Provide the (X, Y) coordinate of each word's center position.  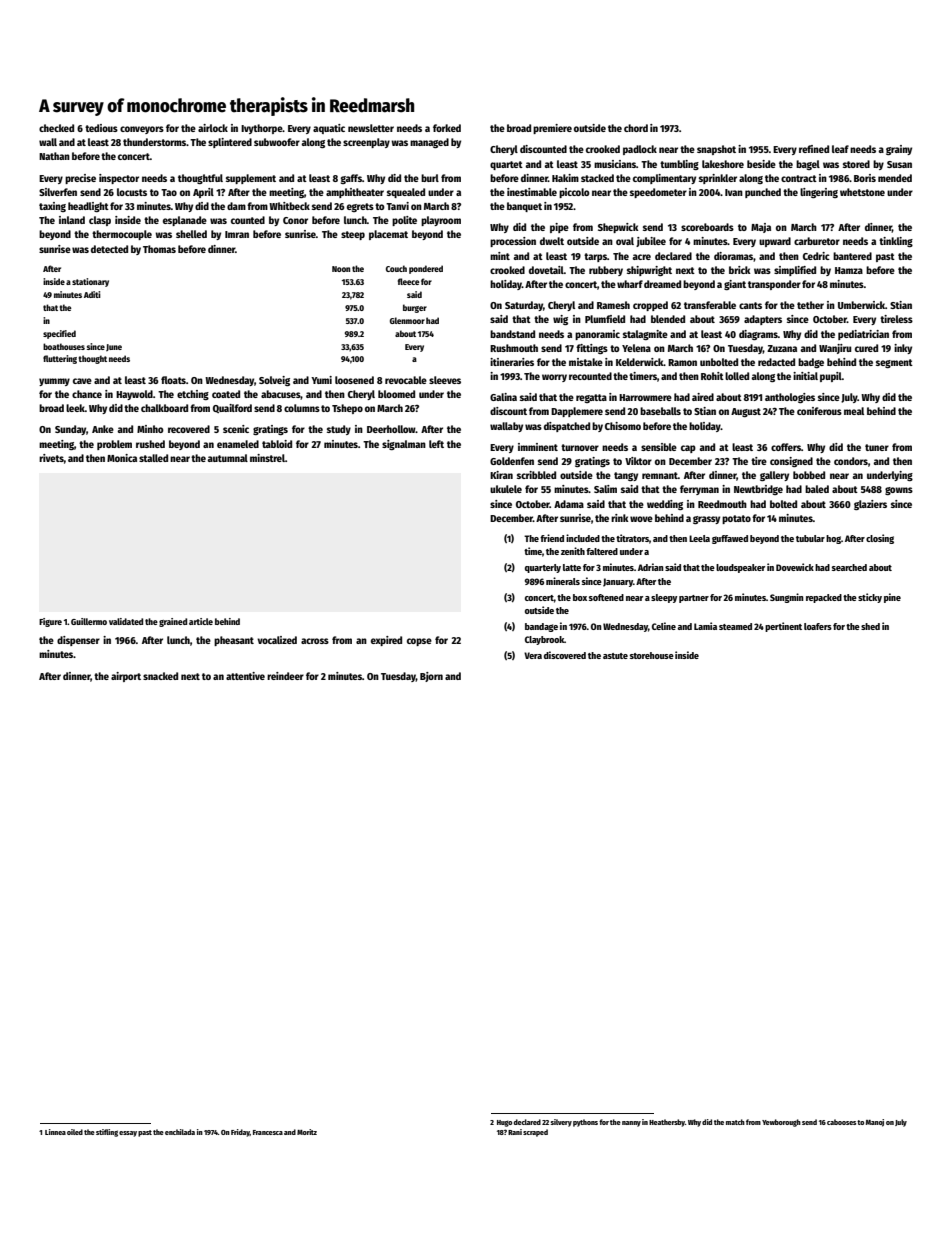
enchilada (180, 1132)
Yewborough (781, 1123)
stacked (597, 178)
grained (173, 622)
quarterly (543, 568)
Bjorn (431, 677)
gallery (774, 476)
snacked (160, 676)
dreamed (662, 284)
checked (56, 128)
